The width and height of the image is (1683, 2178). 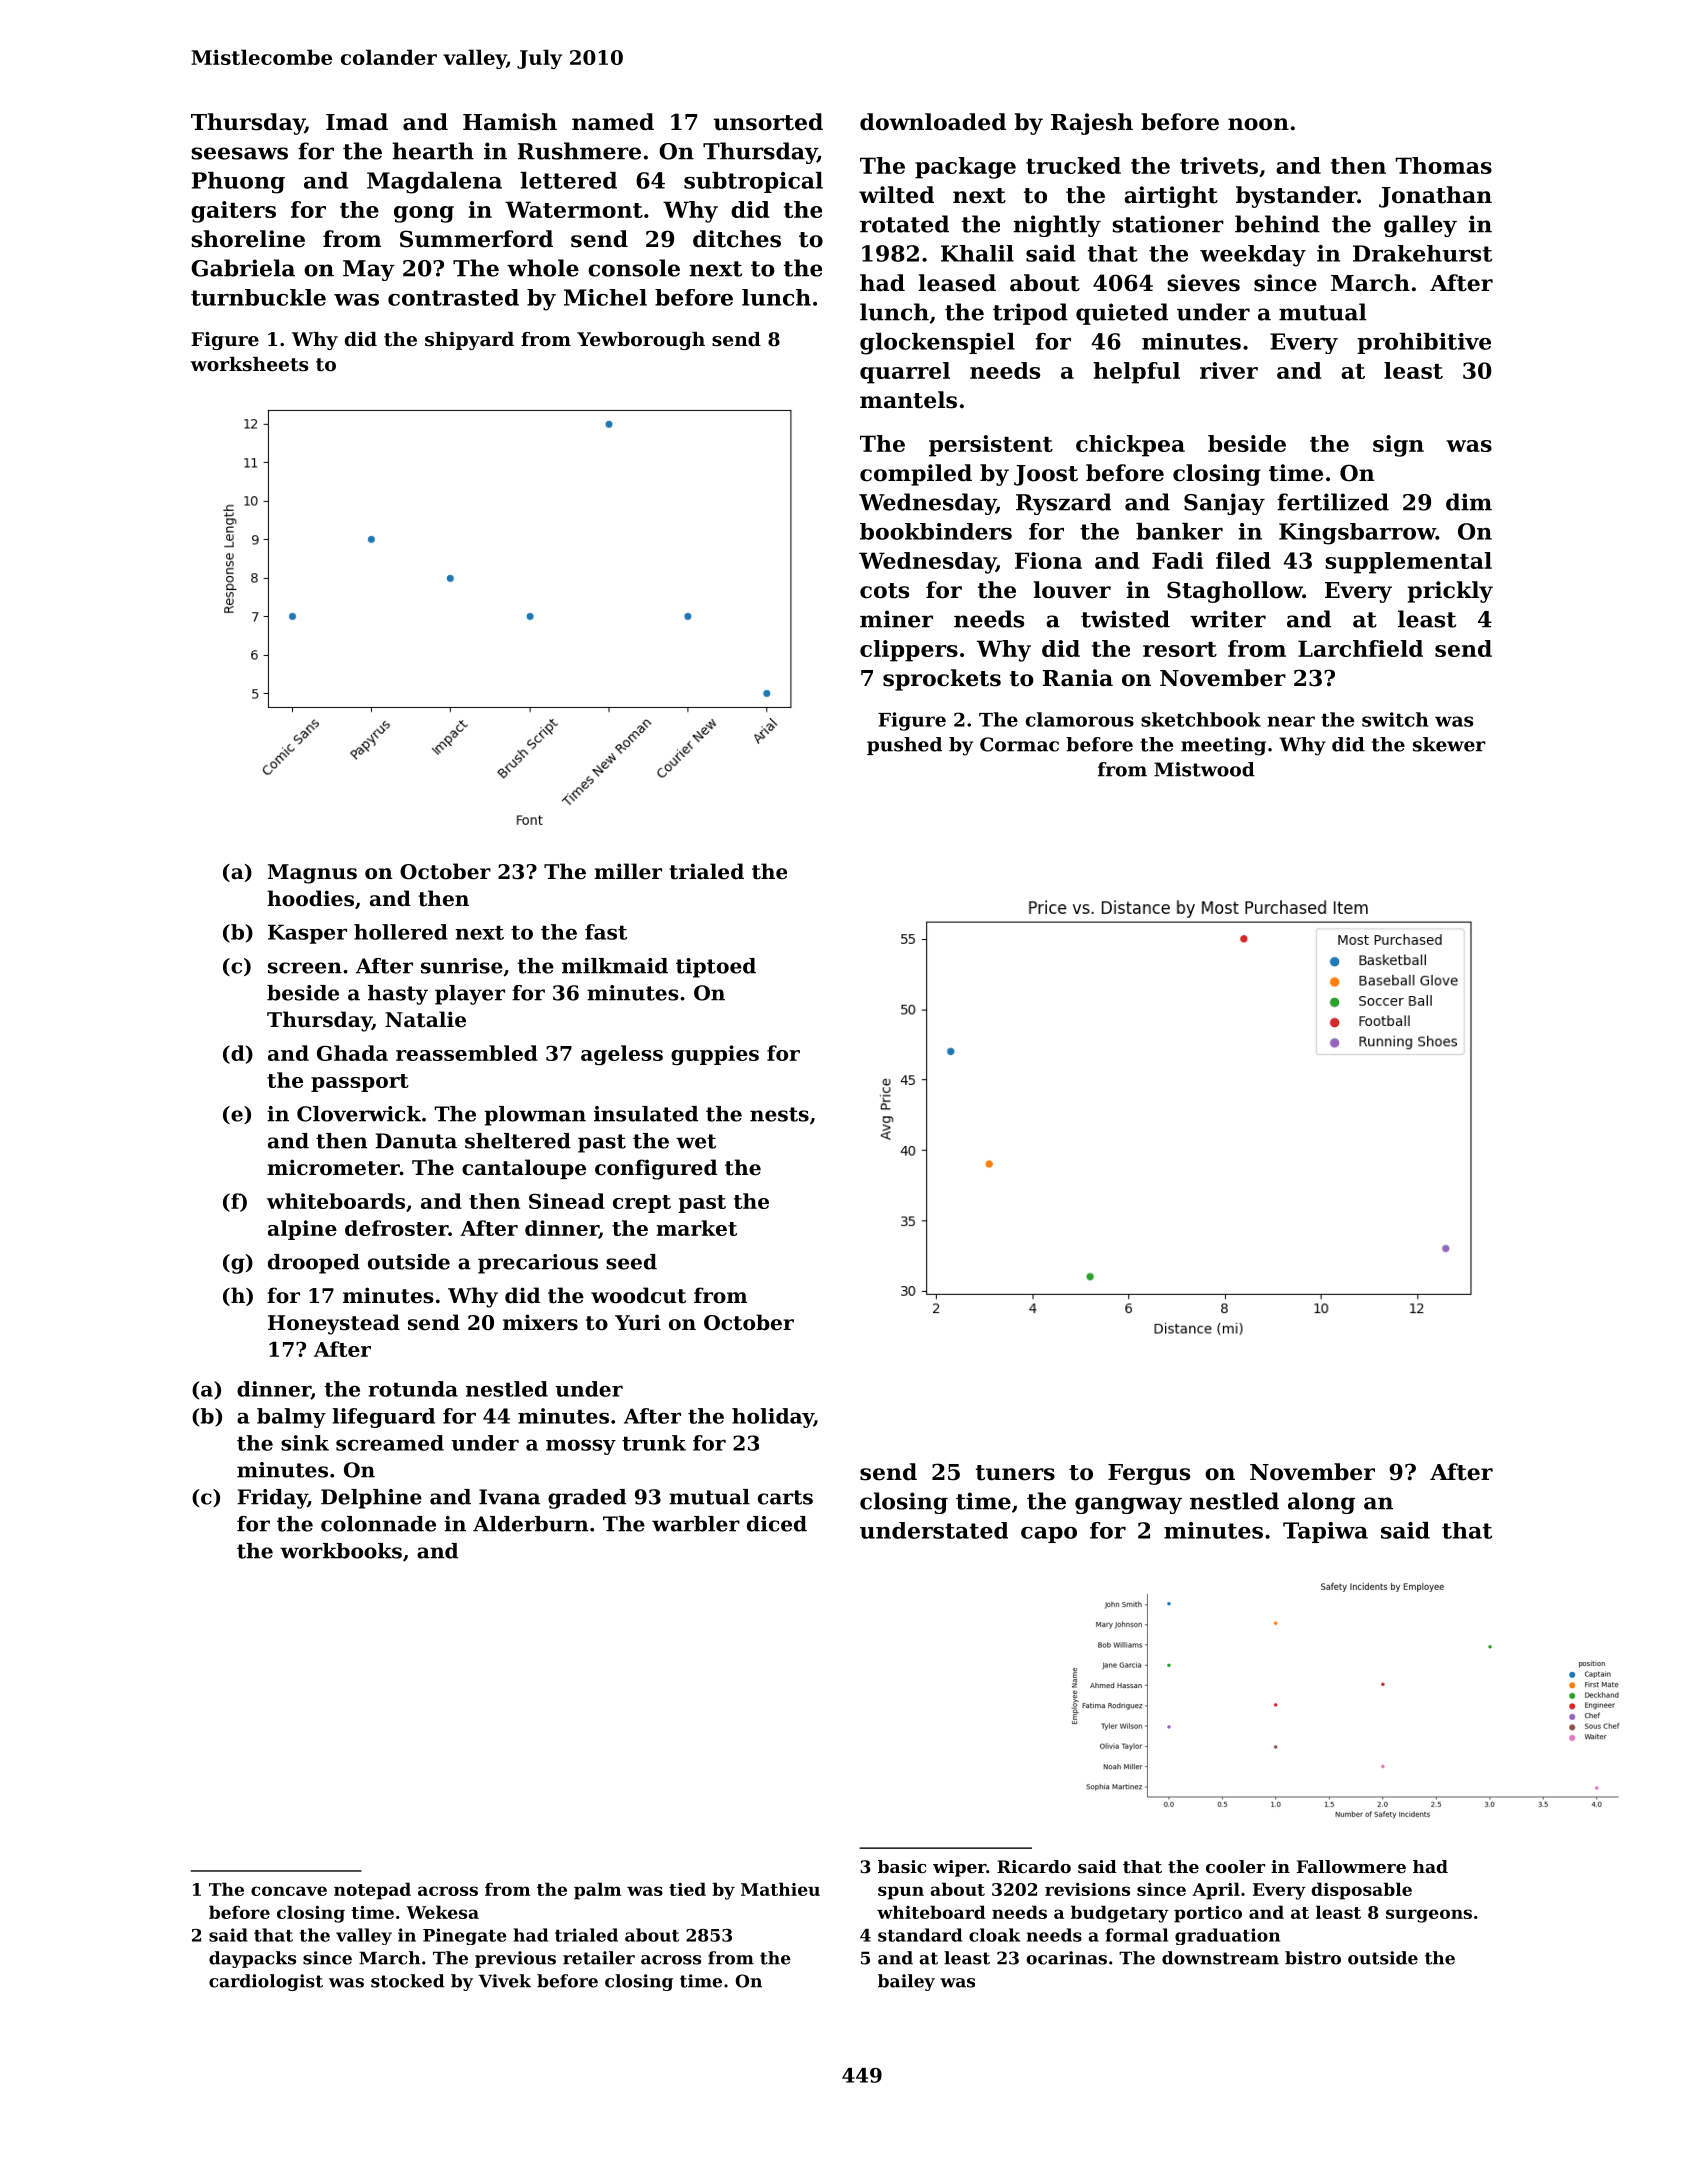 I want to click on daypacks, so click(x=252, y=1959).
